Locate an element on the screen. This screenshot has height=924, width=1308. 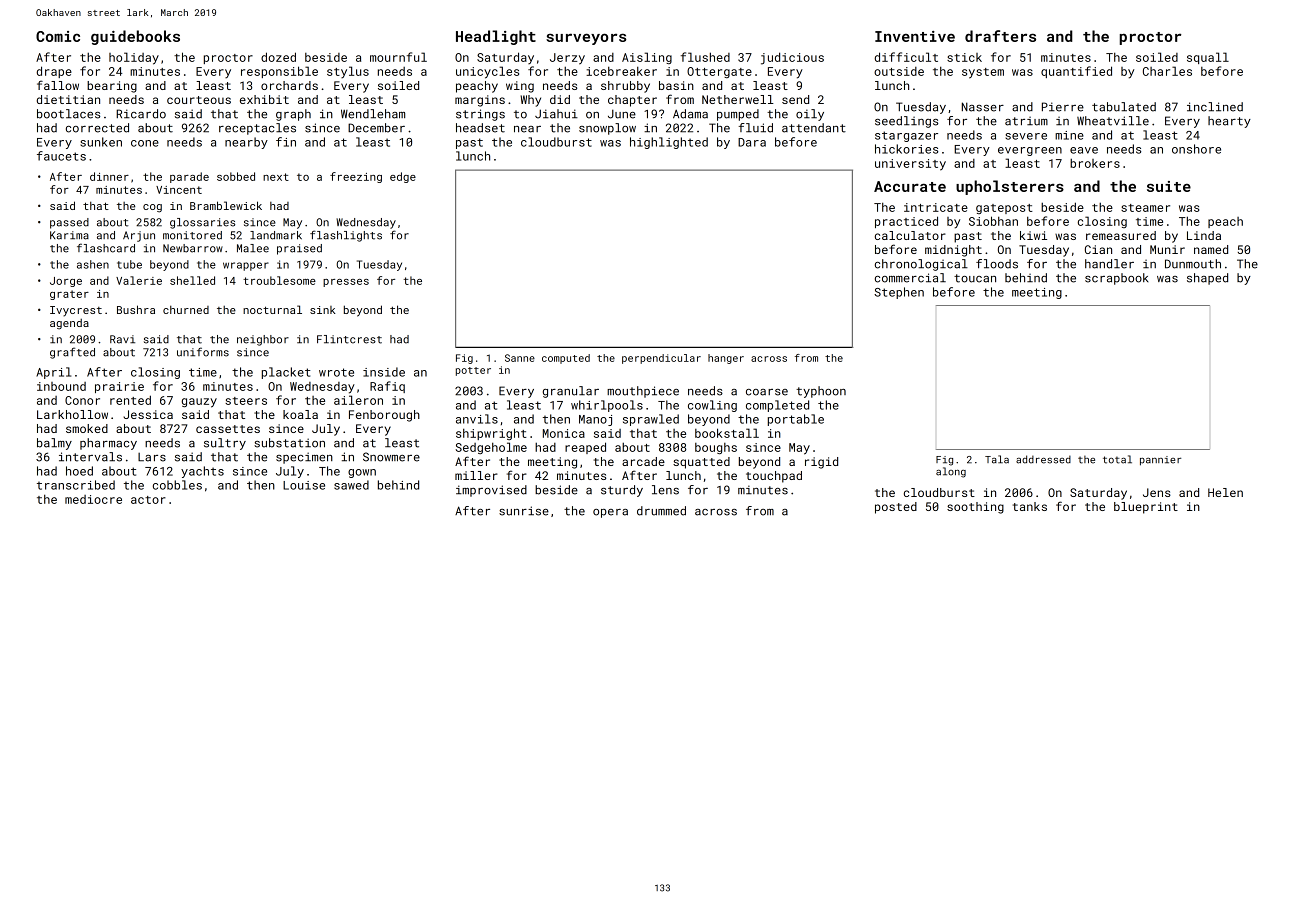
sobbed is located at coordinates (236, 176).
